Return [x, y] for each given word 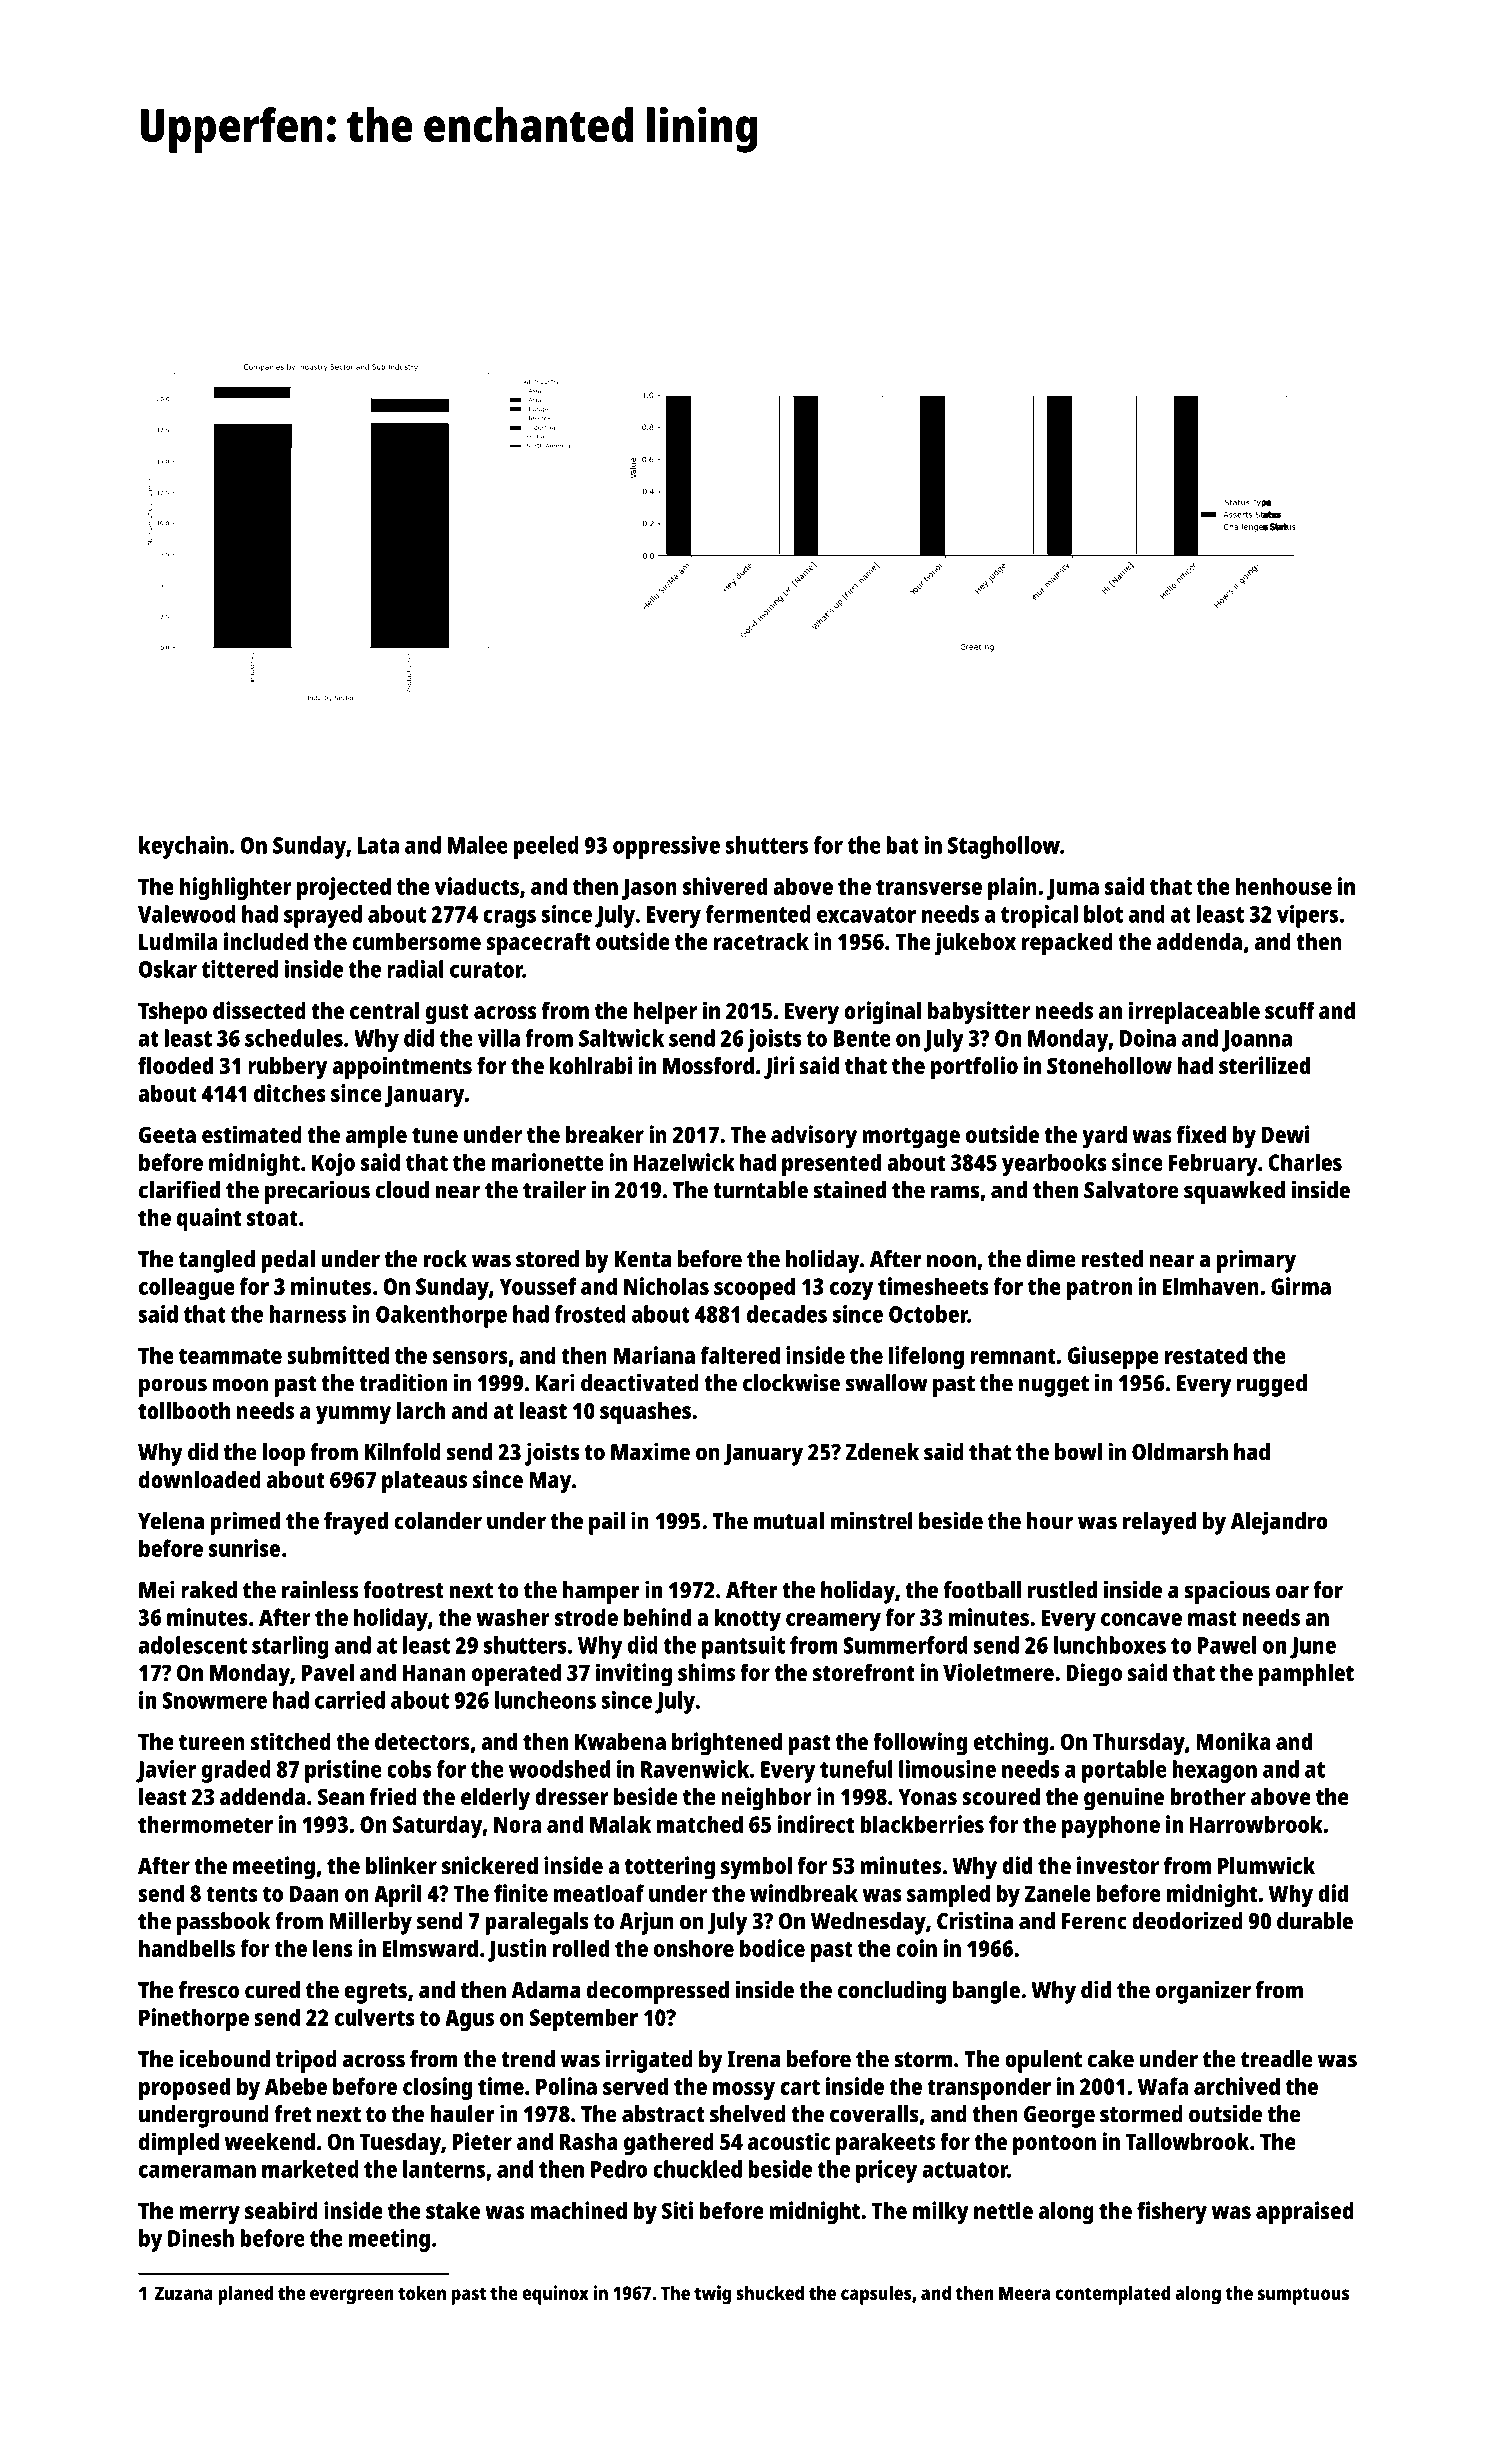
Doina [1148, 1038]
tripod [306, 2061]
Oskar [168, 969]
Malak [621, 1824]
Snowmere [214, 1700]
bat [902, 845]
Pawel [1227, 1645]
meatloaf [599, 1893]
